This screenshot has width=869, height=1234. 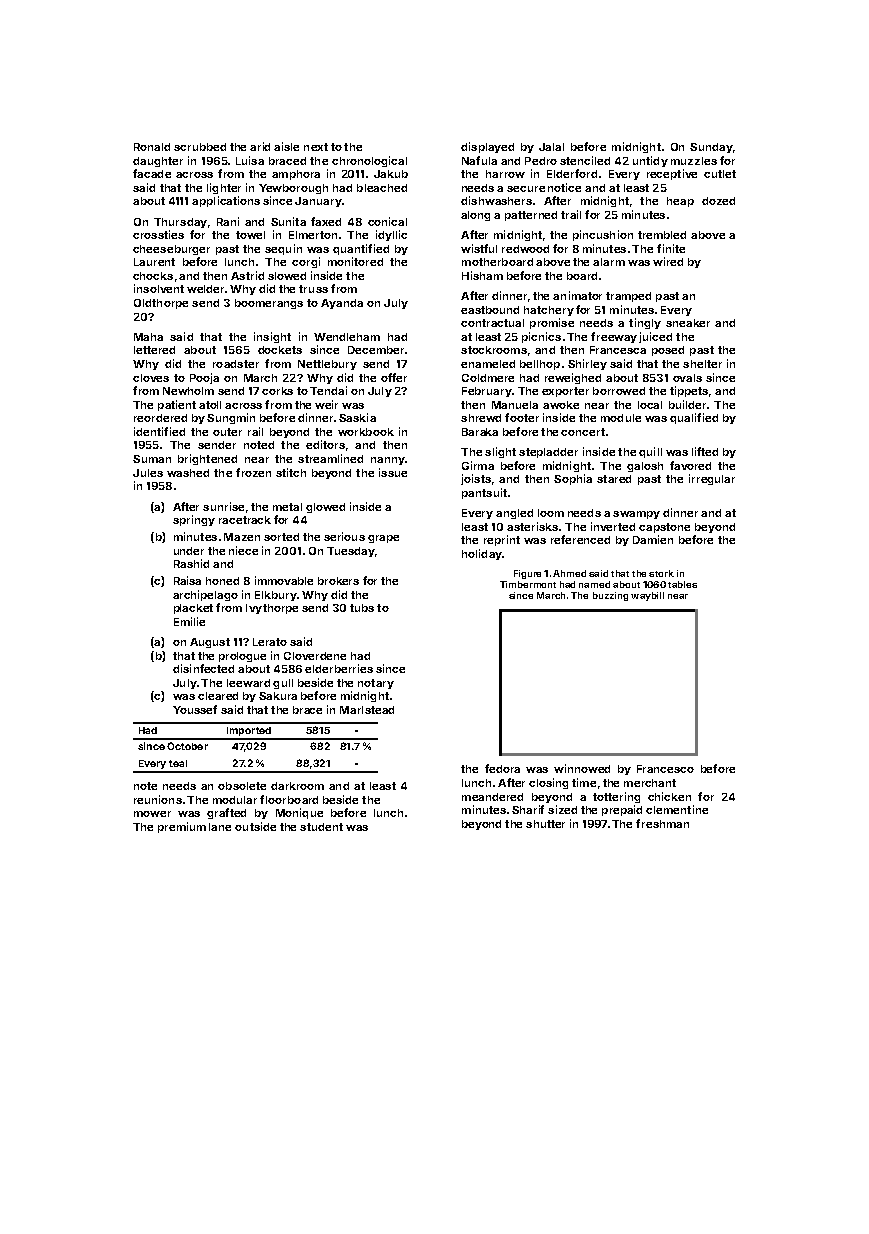 I want to click on freshman, so click(x=662, y=823).
